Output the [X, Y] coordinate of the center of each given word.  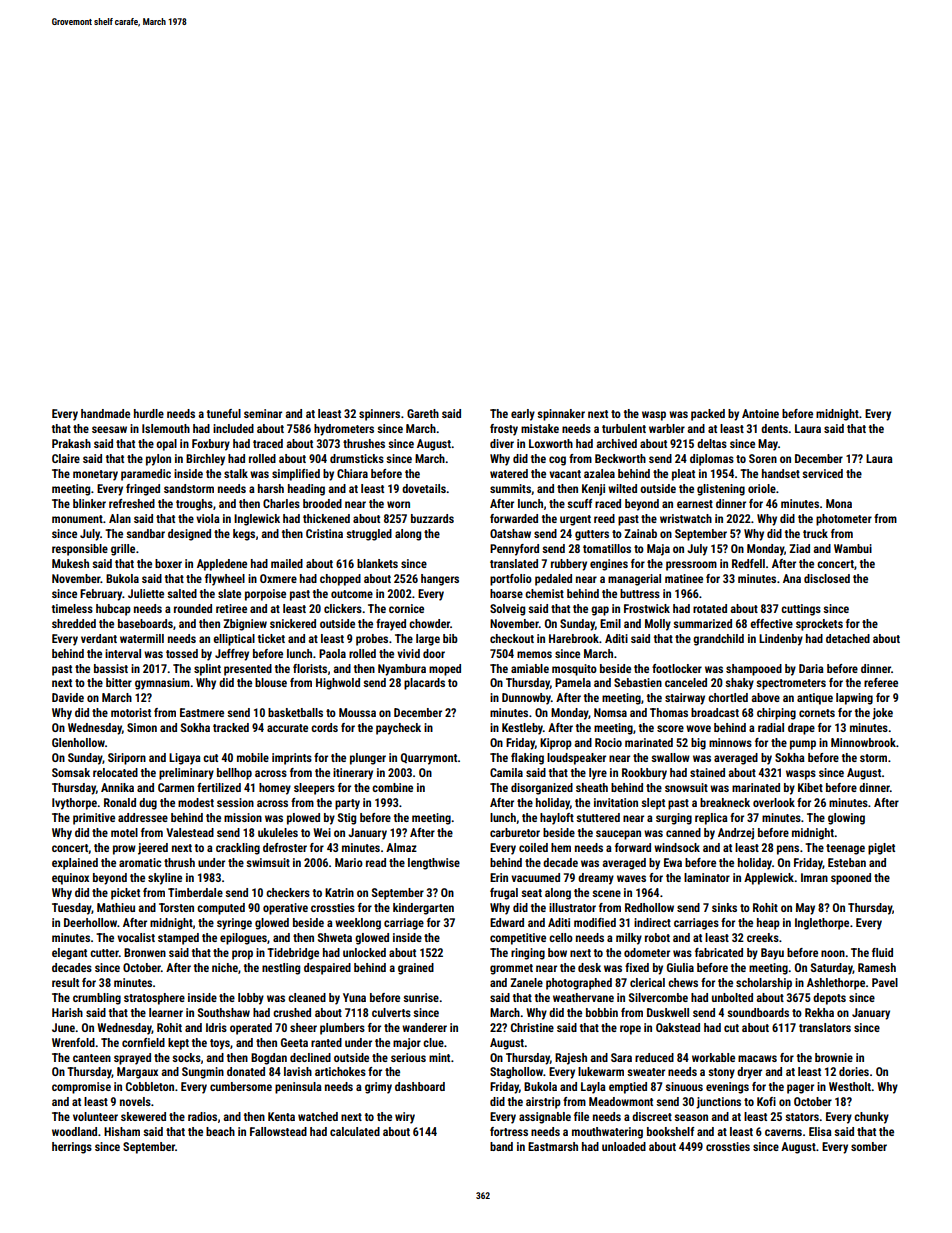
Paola [332, 653]
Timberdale [195, 892]
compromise [81, 1088]
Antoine [760, 413]
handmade [105, 413]
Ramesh [877, 967]
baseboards [145, 623]
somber [869, 1146]
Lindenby [781, 640]
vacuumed [535, 877]
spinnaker [561, 415]
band [501, 1146]
